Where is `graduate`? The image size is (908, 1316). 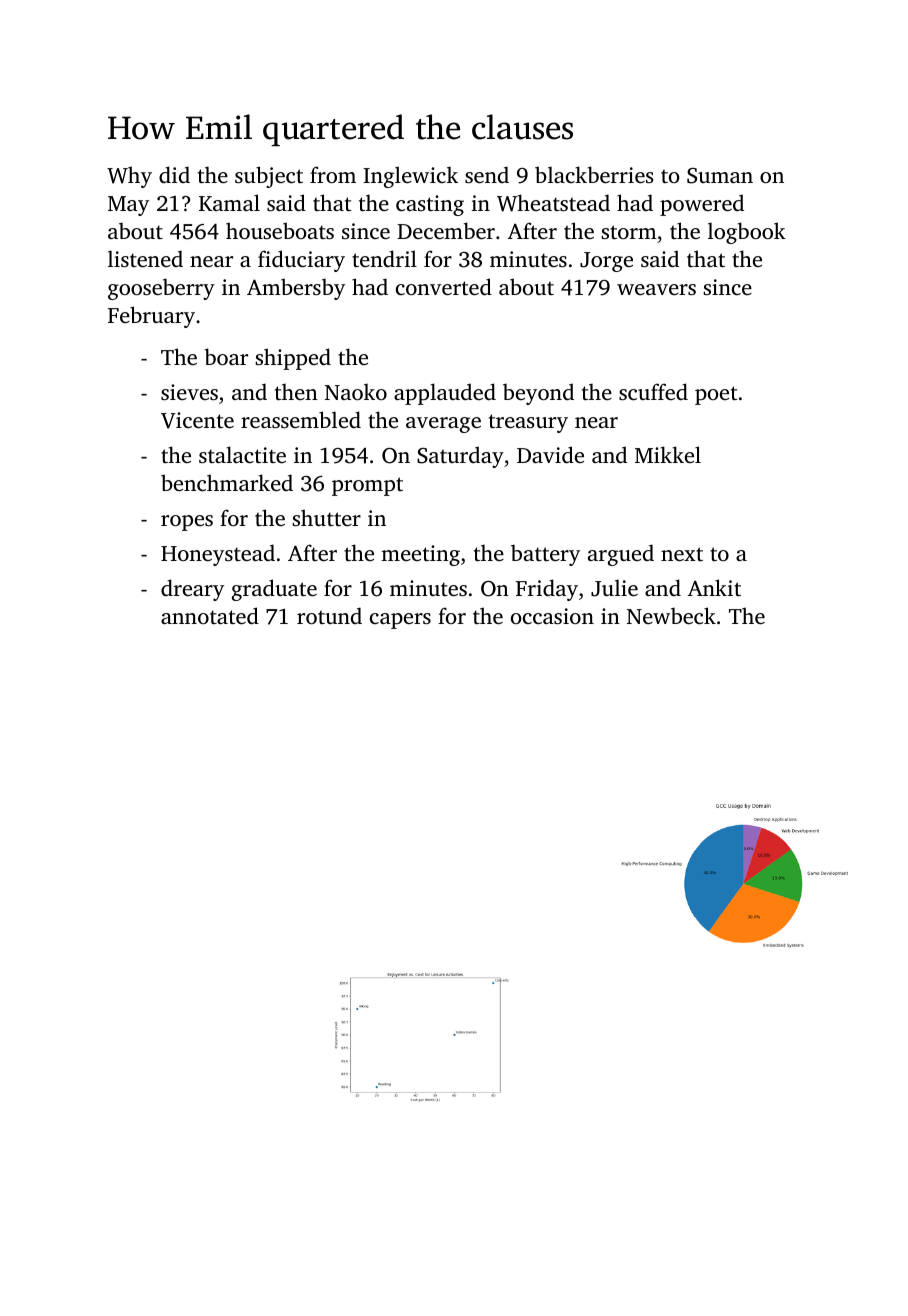 graduate is located at coordinates (274, 590).
